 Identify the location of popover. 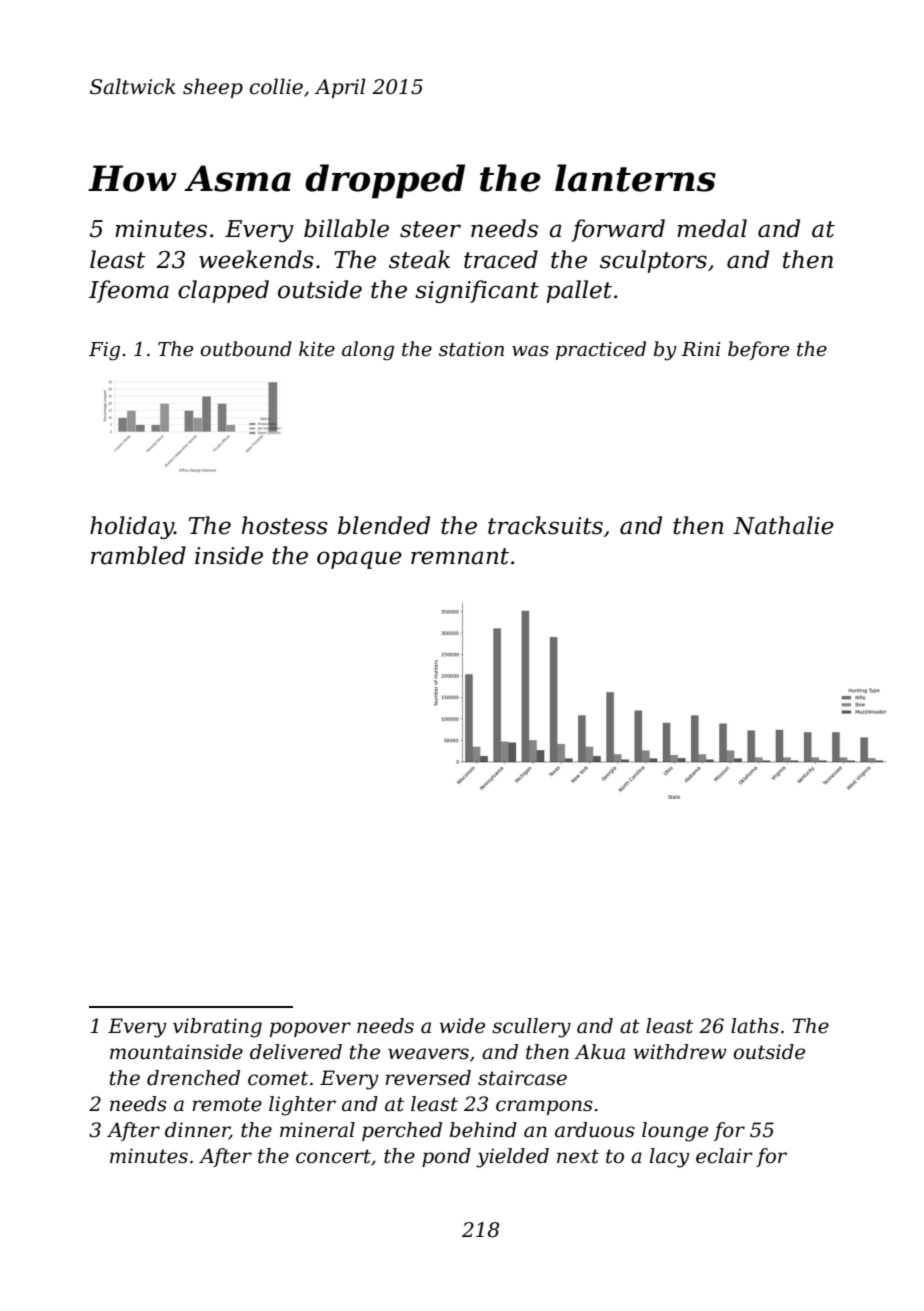
(310, 1029).
